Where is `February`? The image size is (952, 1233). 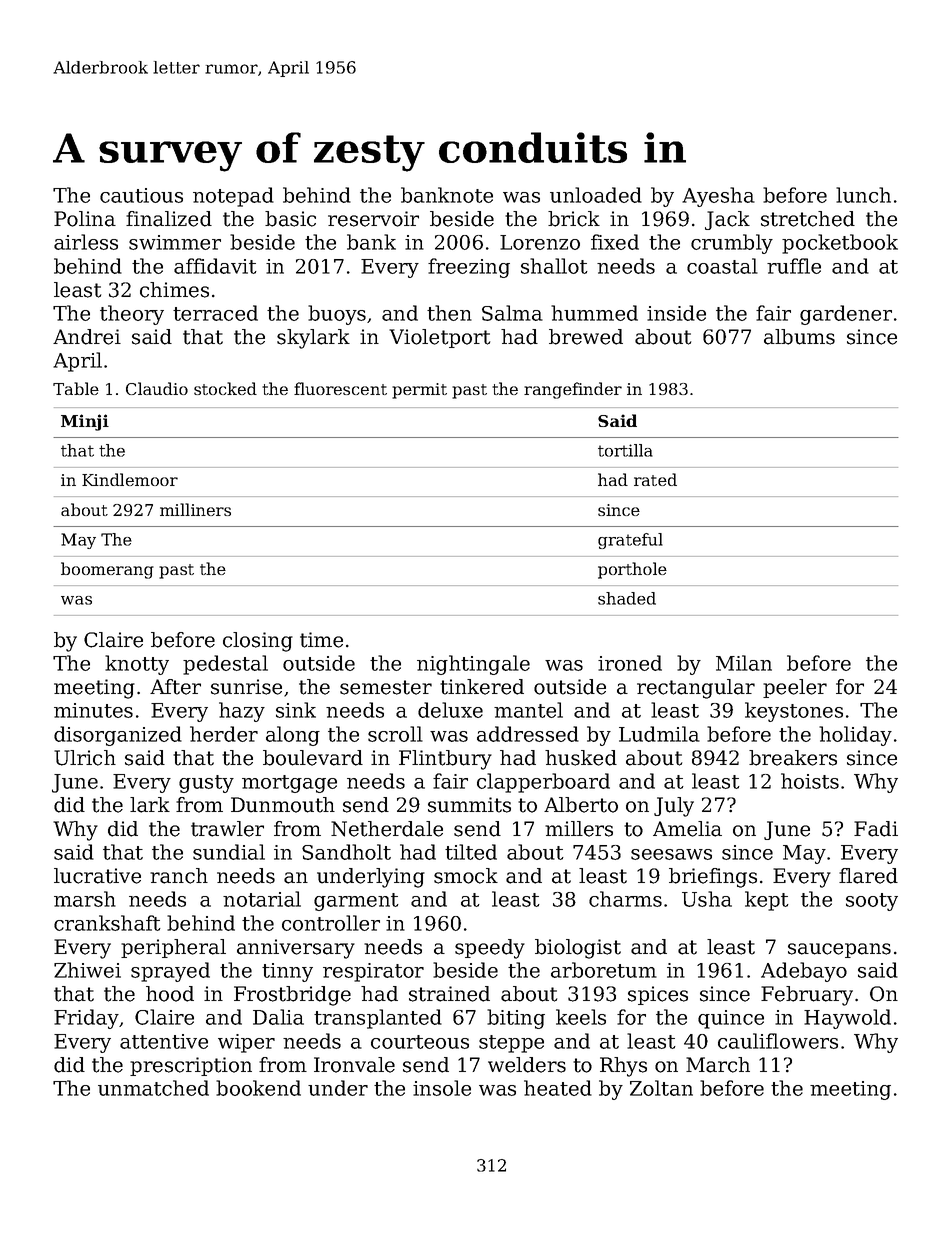
February is located at coordinates (807, 996).
